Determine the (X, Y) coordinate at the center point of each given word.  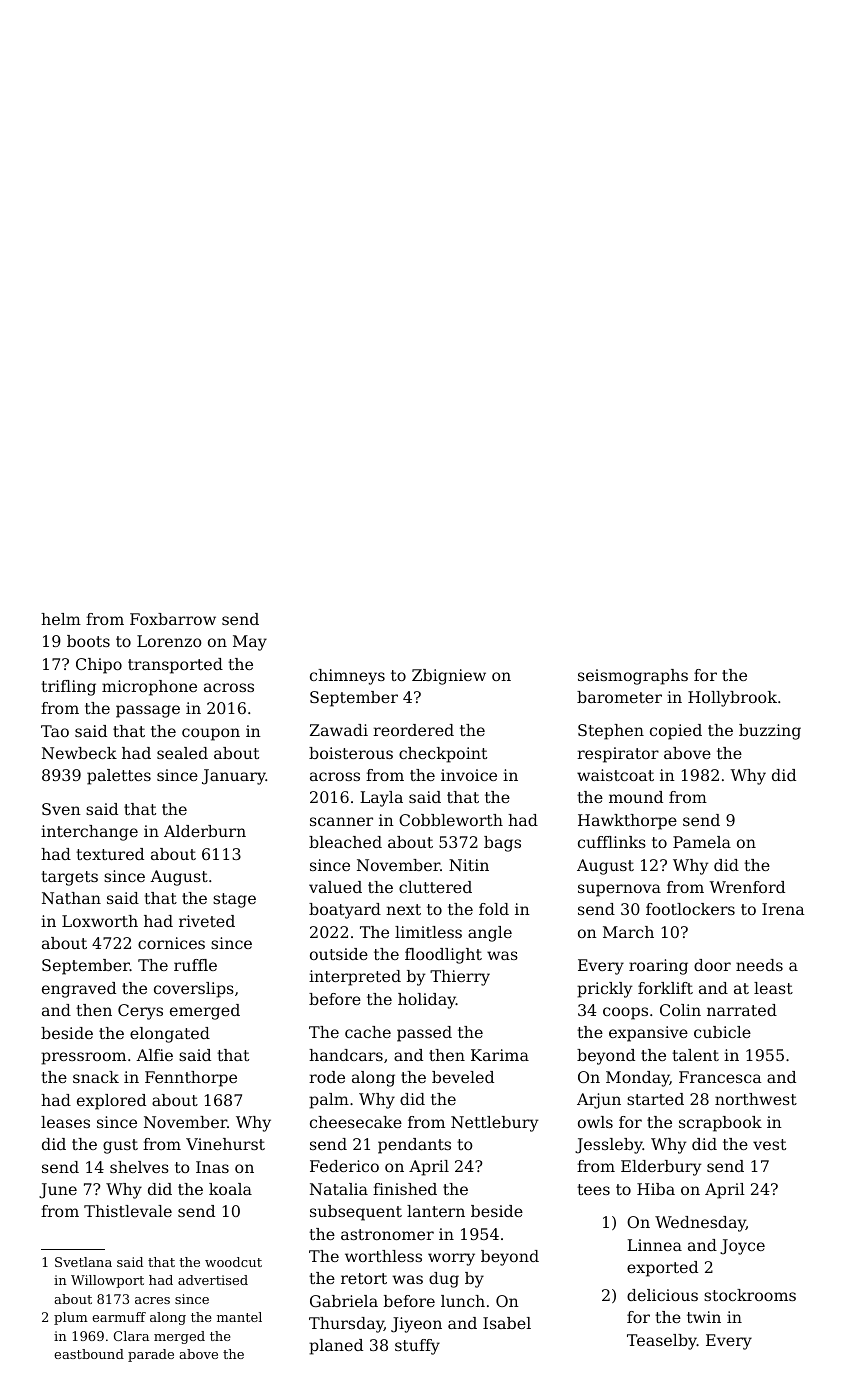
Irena (783, 909)
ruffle (195, 965)
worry (451, 1259)
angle (490, 934)
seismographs (633, 677)
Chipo (99, 666)
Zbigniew (449, 677)
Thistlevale (128, 1211)
